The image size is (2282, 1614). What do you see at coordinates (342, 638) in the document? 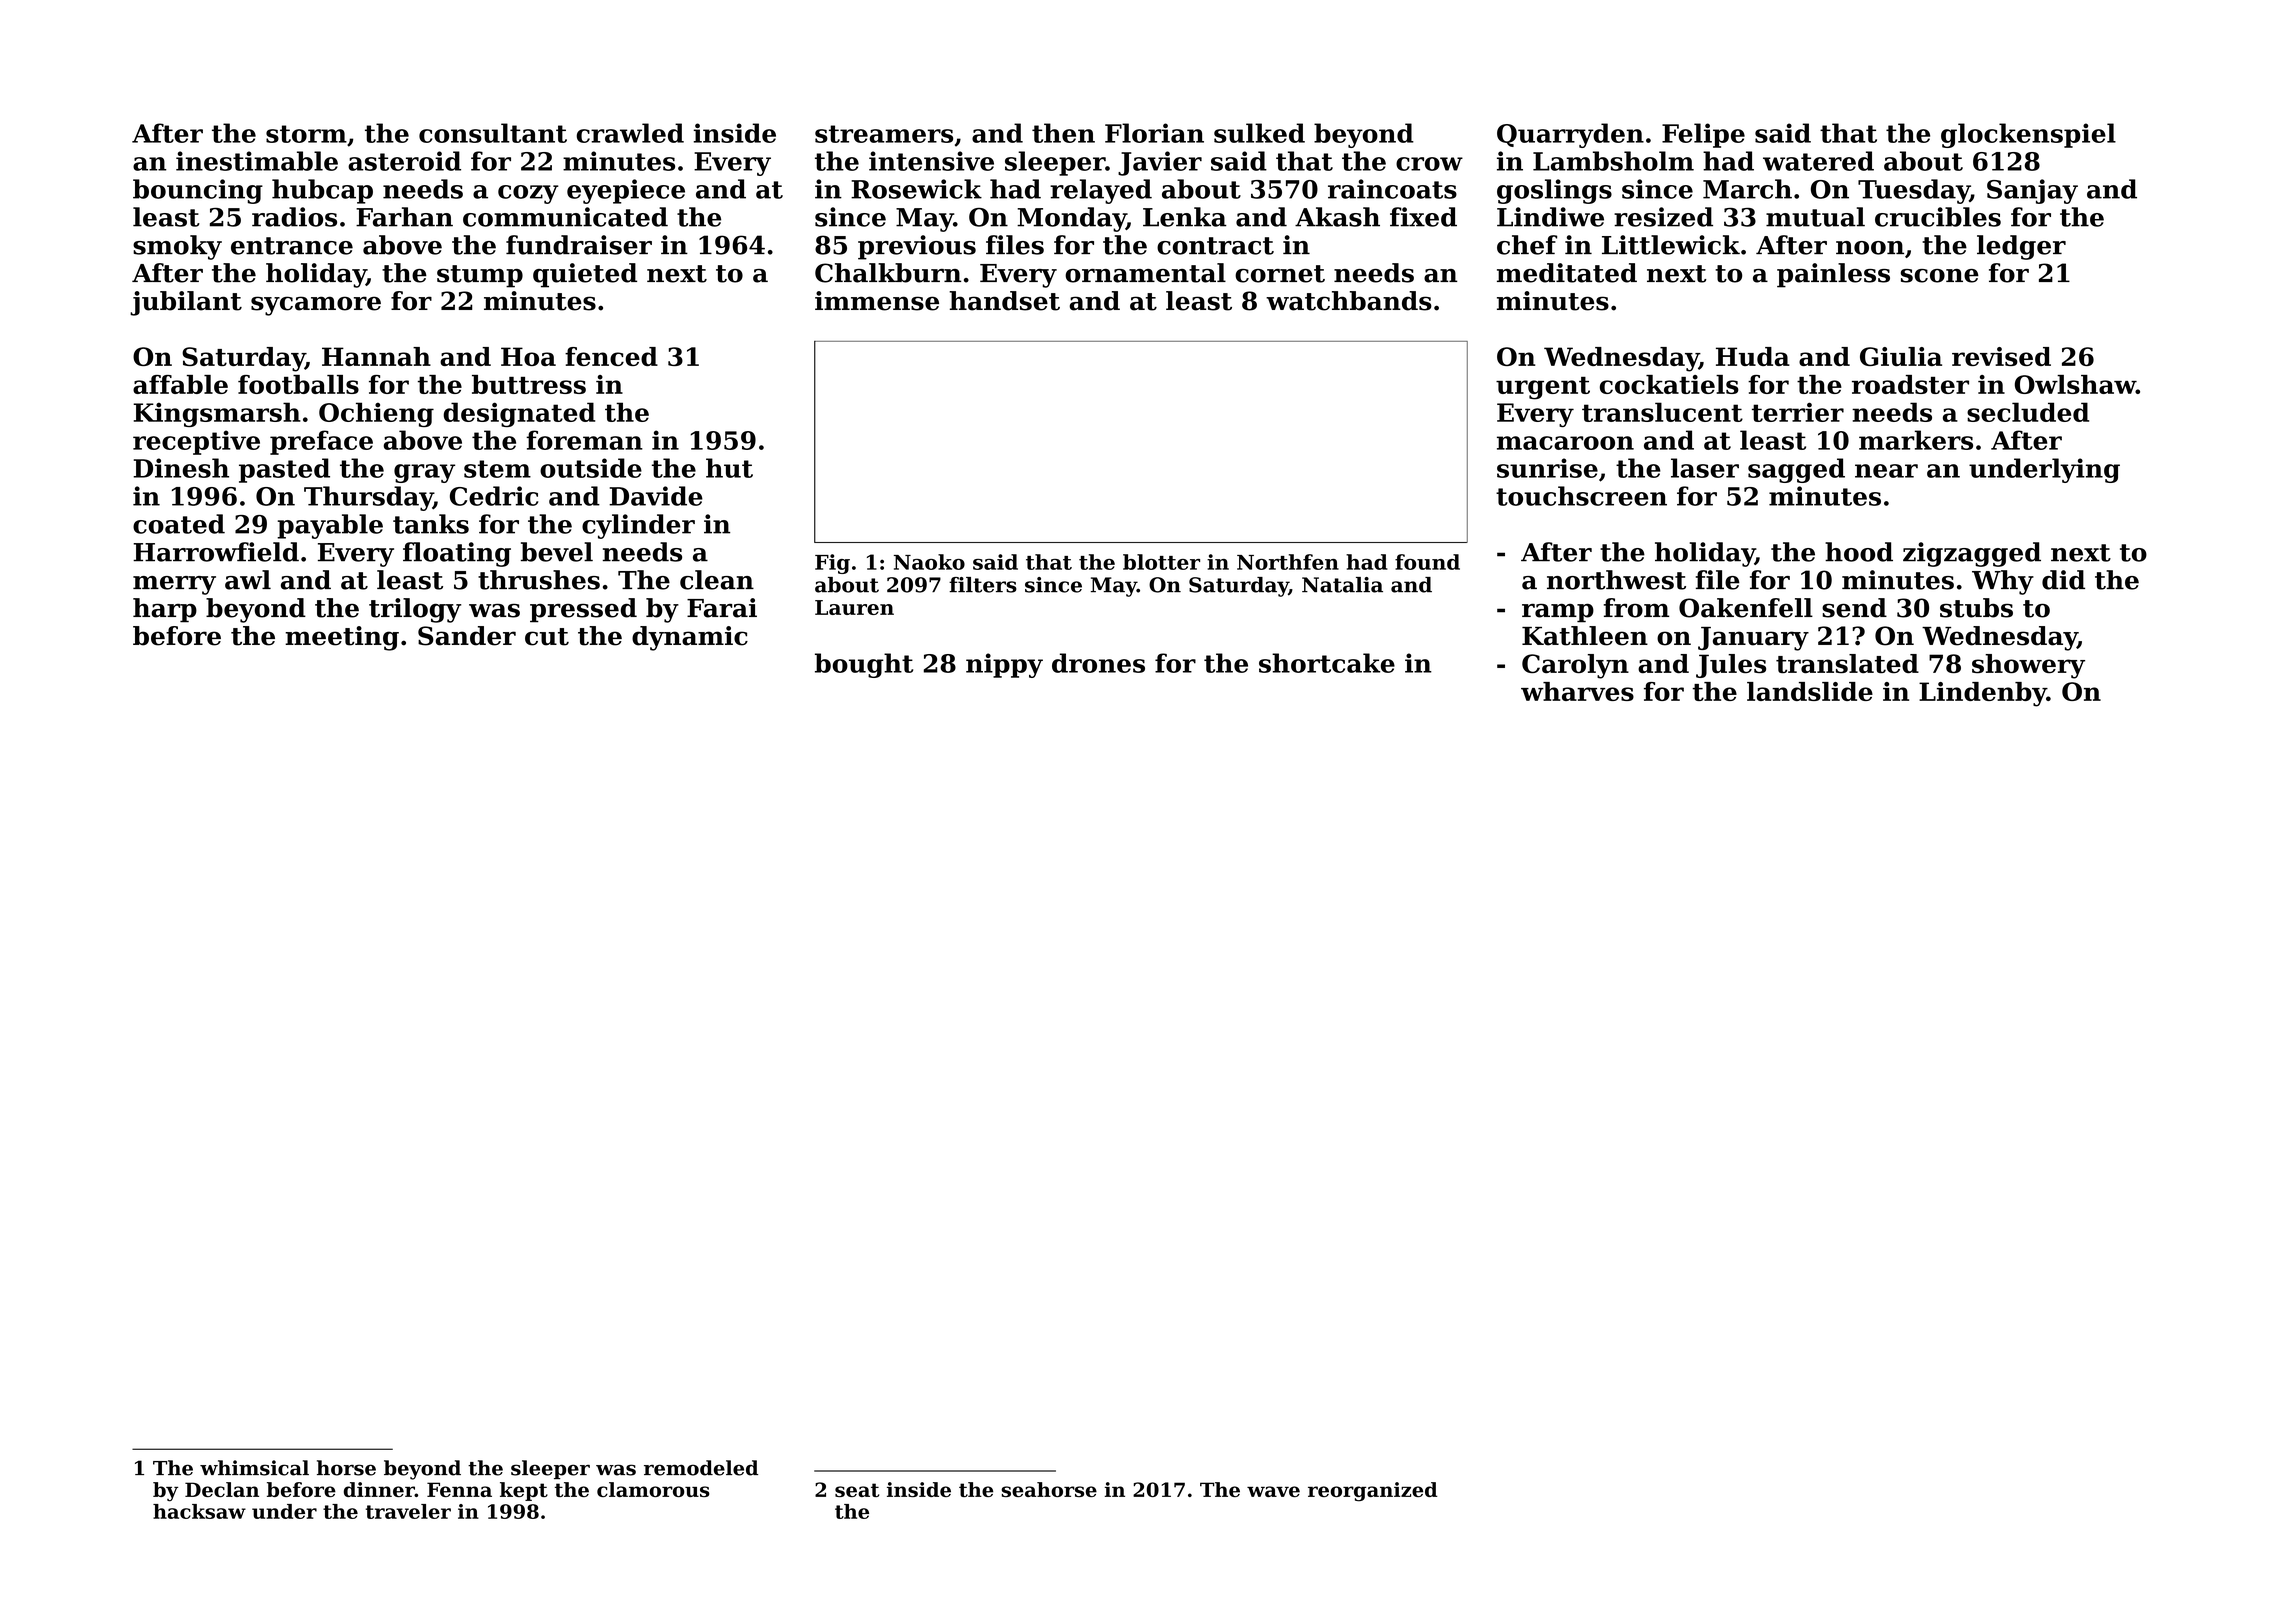
I see `meeting` at bounding box center [342, 638].
